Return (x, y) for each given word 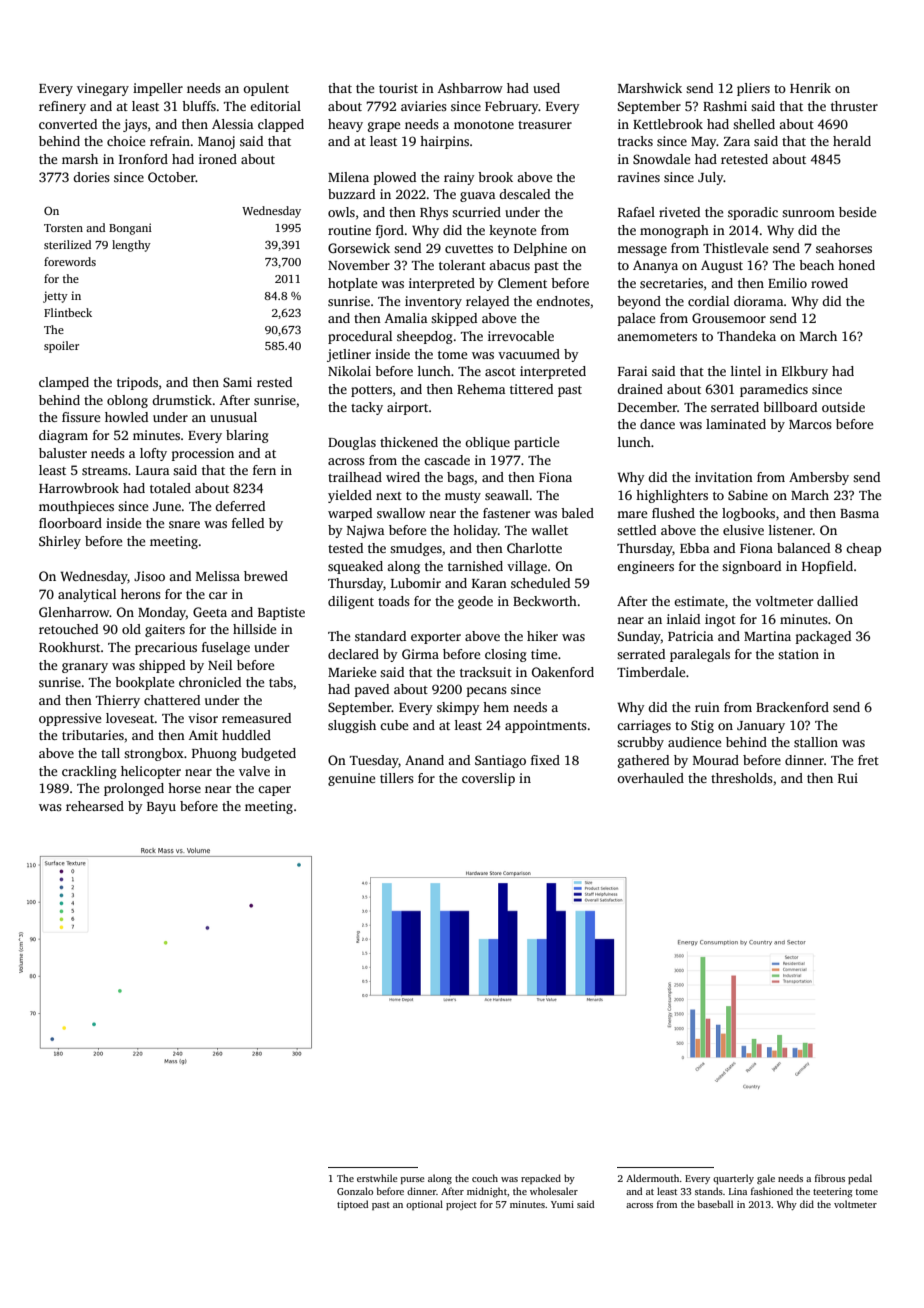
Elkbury (805, 372)
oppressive (70, 719)
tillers (397, 778)
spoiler (61, 347)
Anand (424, 760)
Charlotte (534, 548)
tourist (398, 88)
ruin (707, 707)
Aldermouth (653, 1178)
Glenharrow (74, 612)
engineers (645, 567)
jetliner (349, 355)
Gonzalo (355, 1191)
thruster (854, 106)
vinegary (103, 89)
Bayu (161, 808)
